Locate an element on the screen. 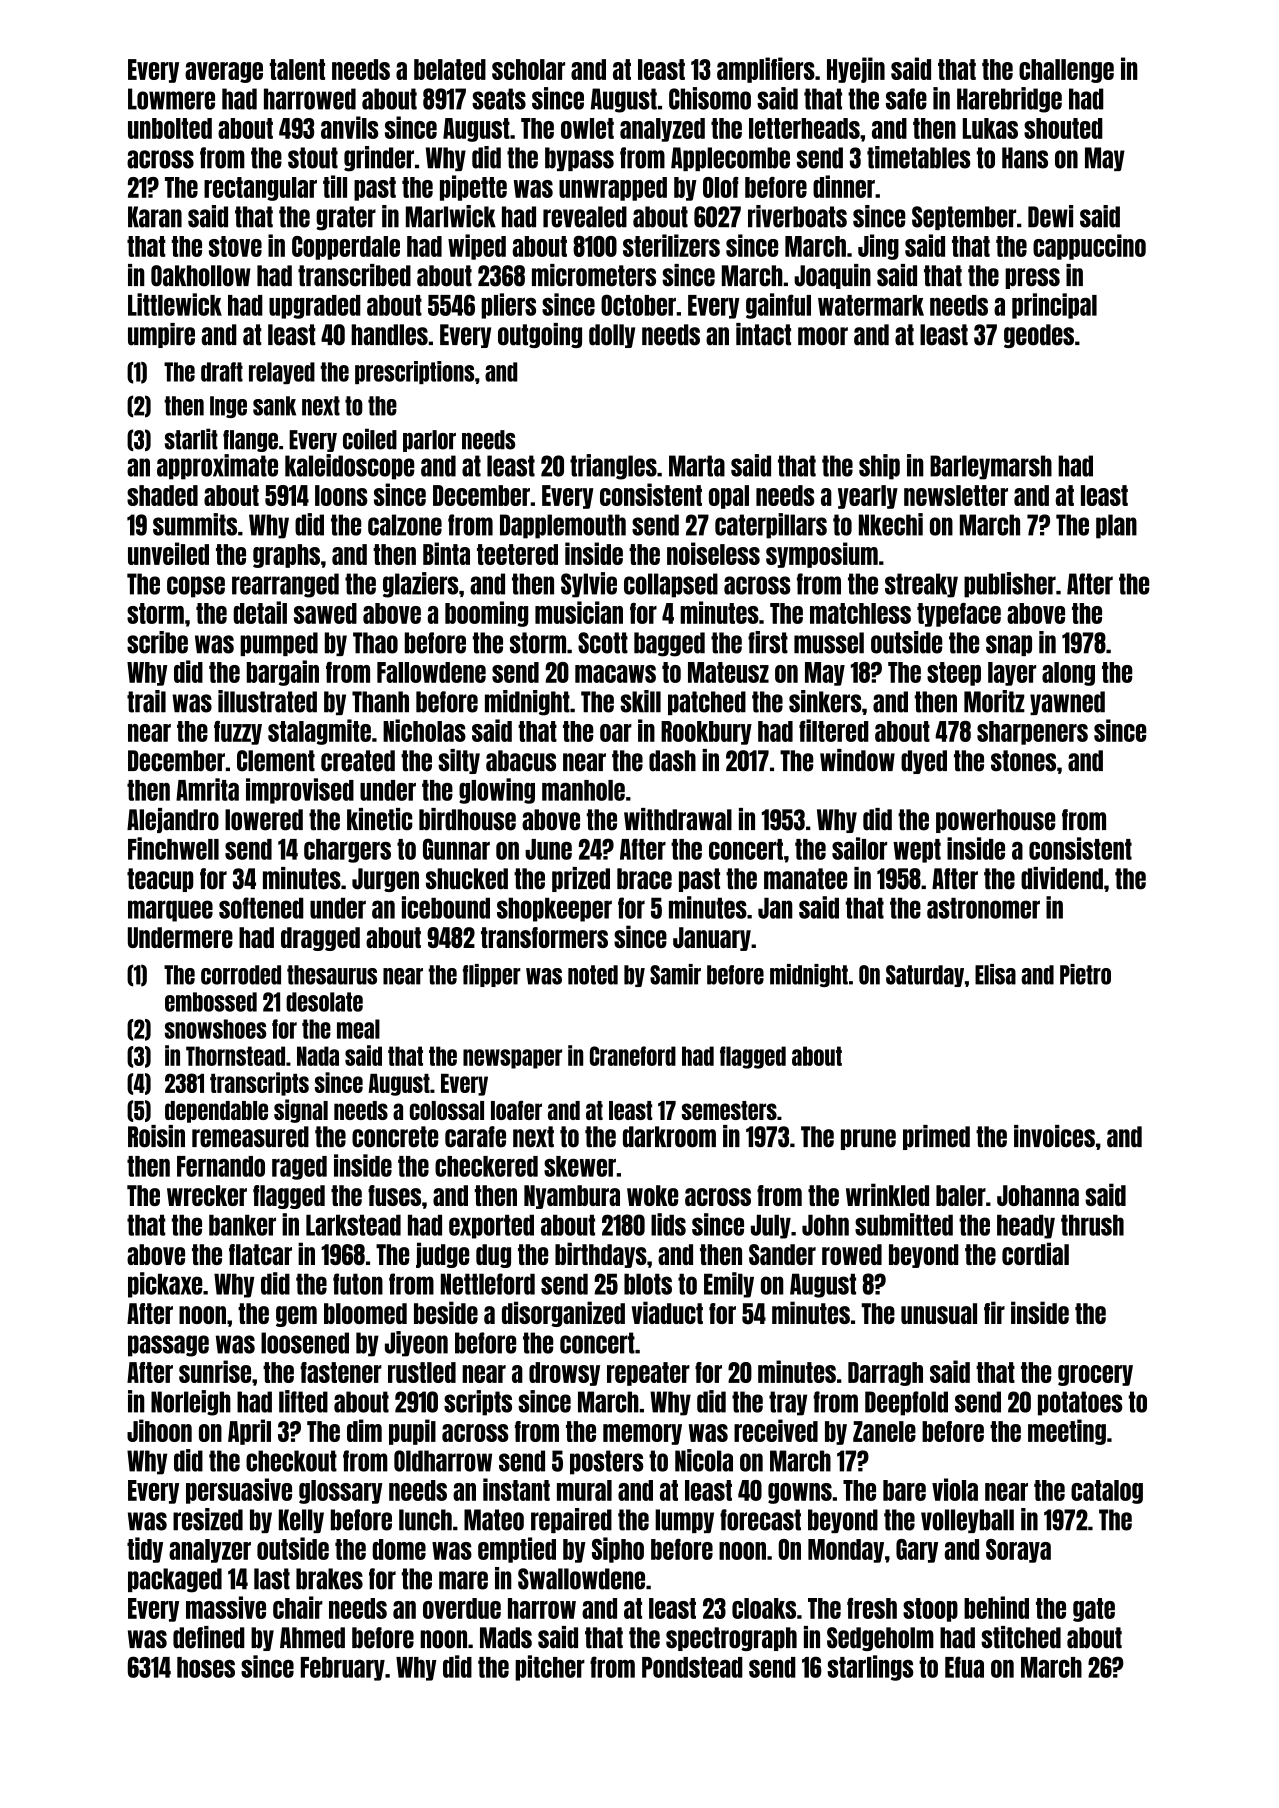  Sipho is located at coordinates (618, 1550).
